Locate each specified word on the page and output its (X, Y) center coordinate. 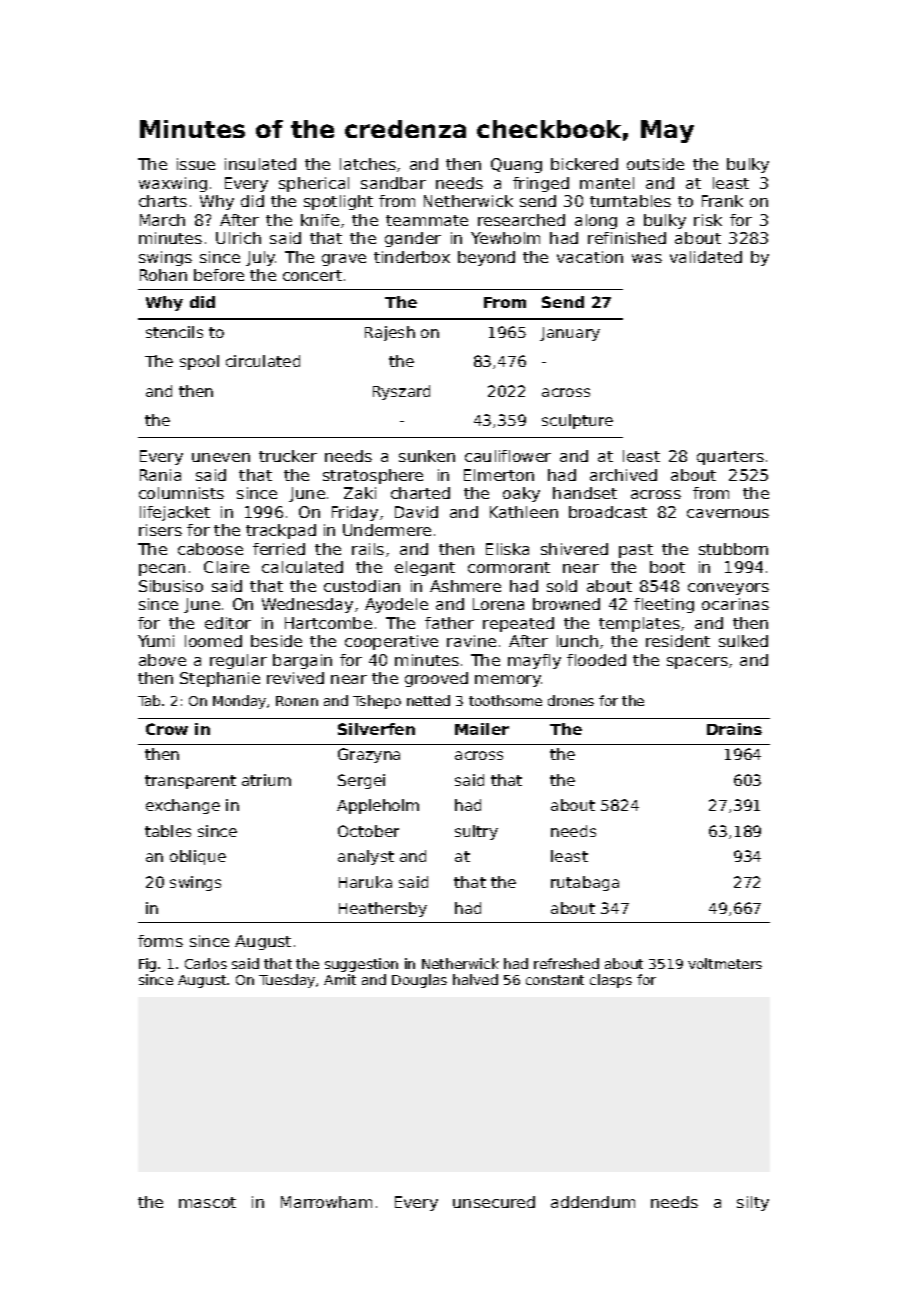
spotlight (338, 202)
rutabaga (585, 883)
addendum (593, 1202)
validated (706, 257)
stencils (174, 332)
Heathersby (383, 909)
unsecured (494, 1202)
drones (571, 700)
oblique (198, 857)
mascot (207, 1202)
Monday (239, 702)
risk (708, 220)
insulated (260, 164)
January (570, 334)
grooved (436, 679)
